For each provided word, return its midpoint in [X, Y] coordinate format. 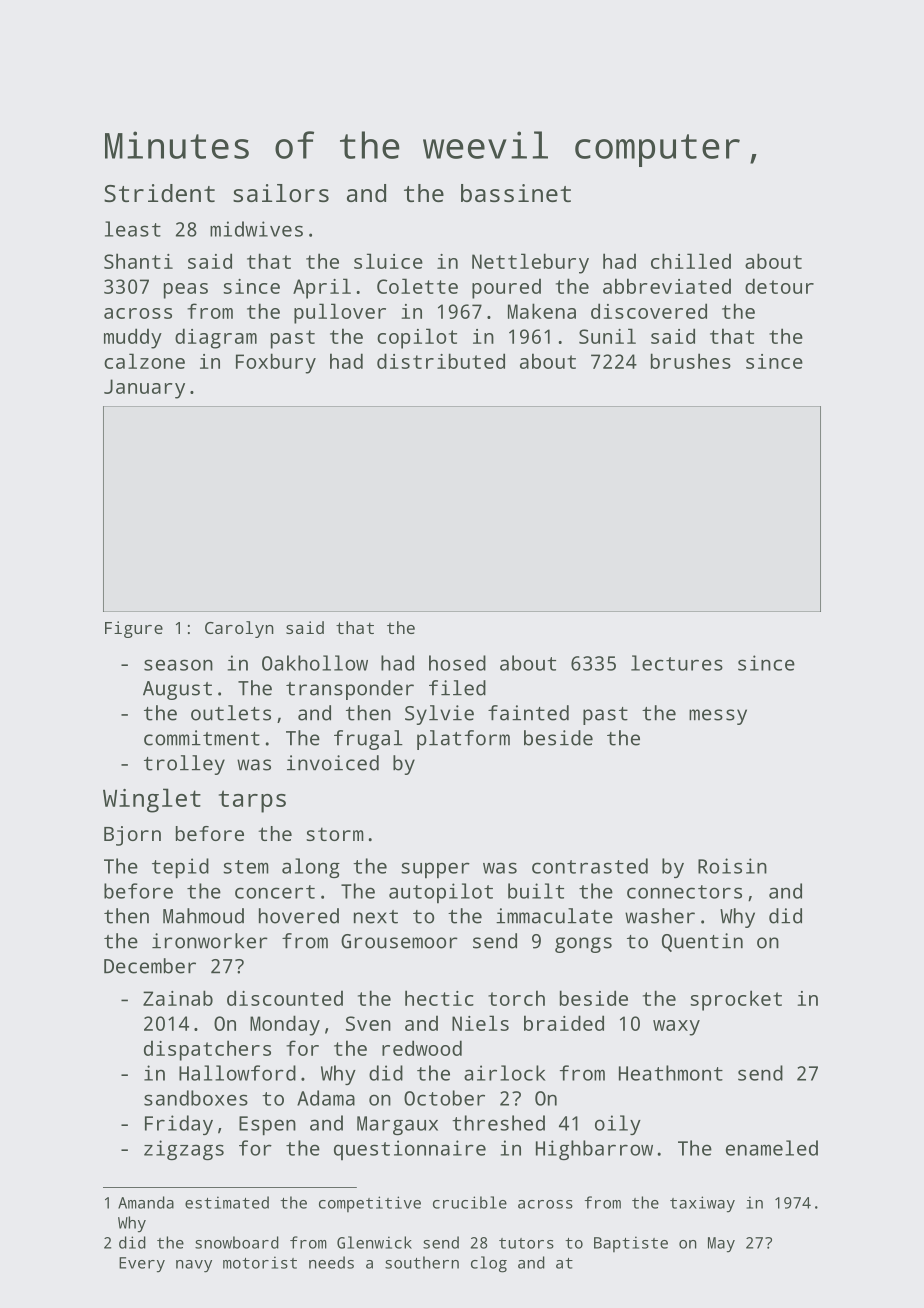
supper [435, 870]
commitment [202, 738]
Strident [159, 193]
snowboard [237, 1242]
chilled [691, 261]
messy [718, 717]
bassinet [516, 193]
